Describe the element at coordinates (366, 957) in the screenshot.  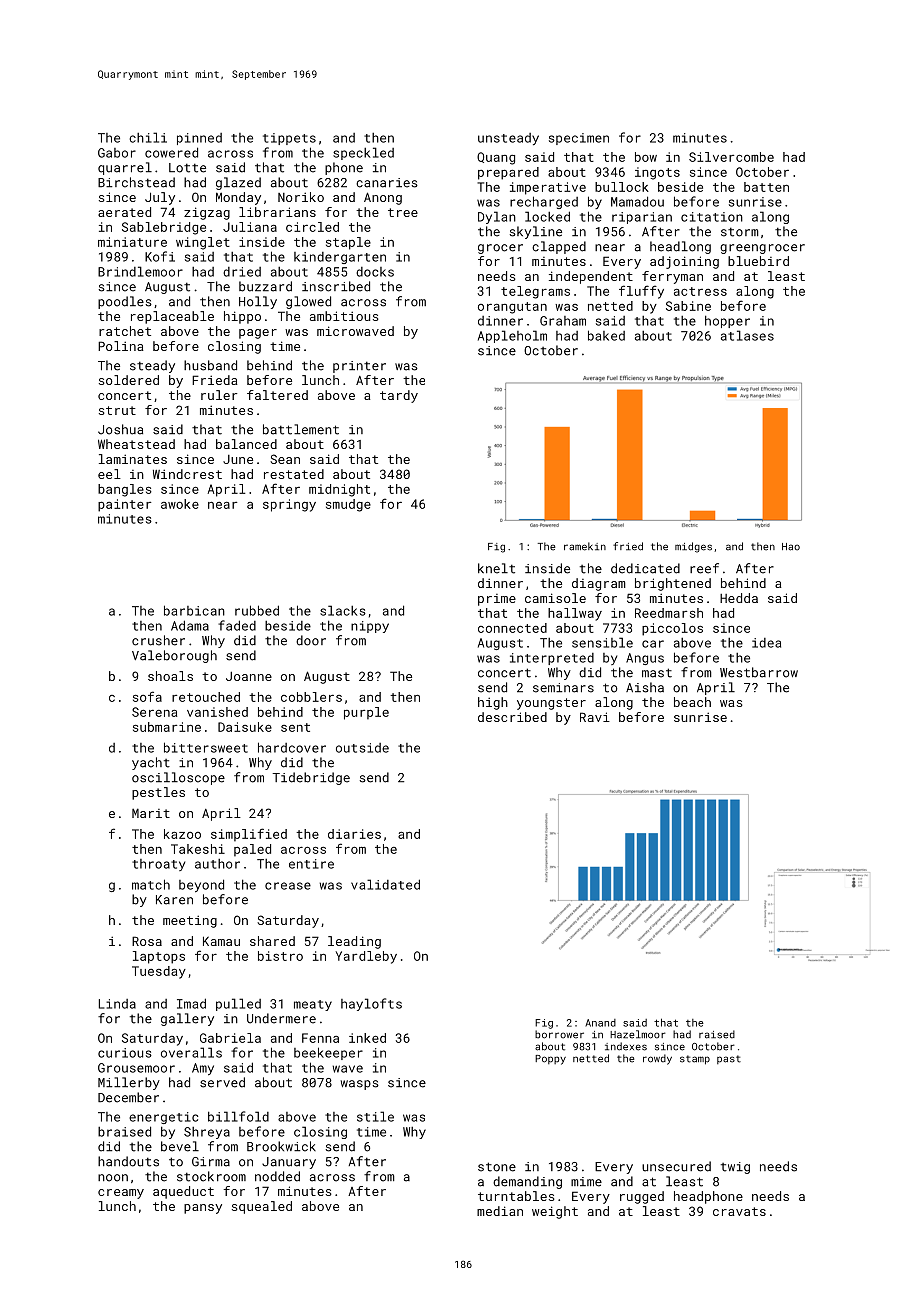
I see `Yardleby` at that location.
